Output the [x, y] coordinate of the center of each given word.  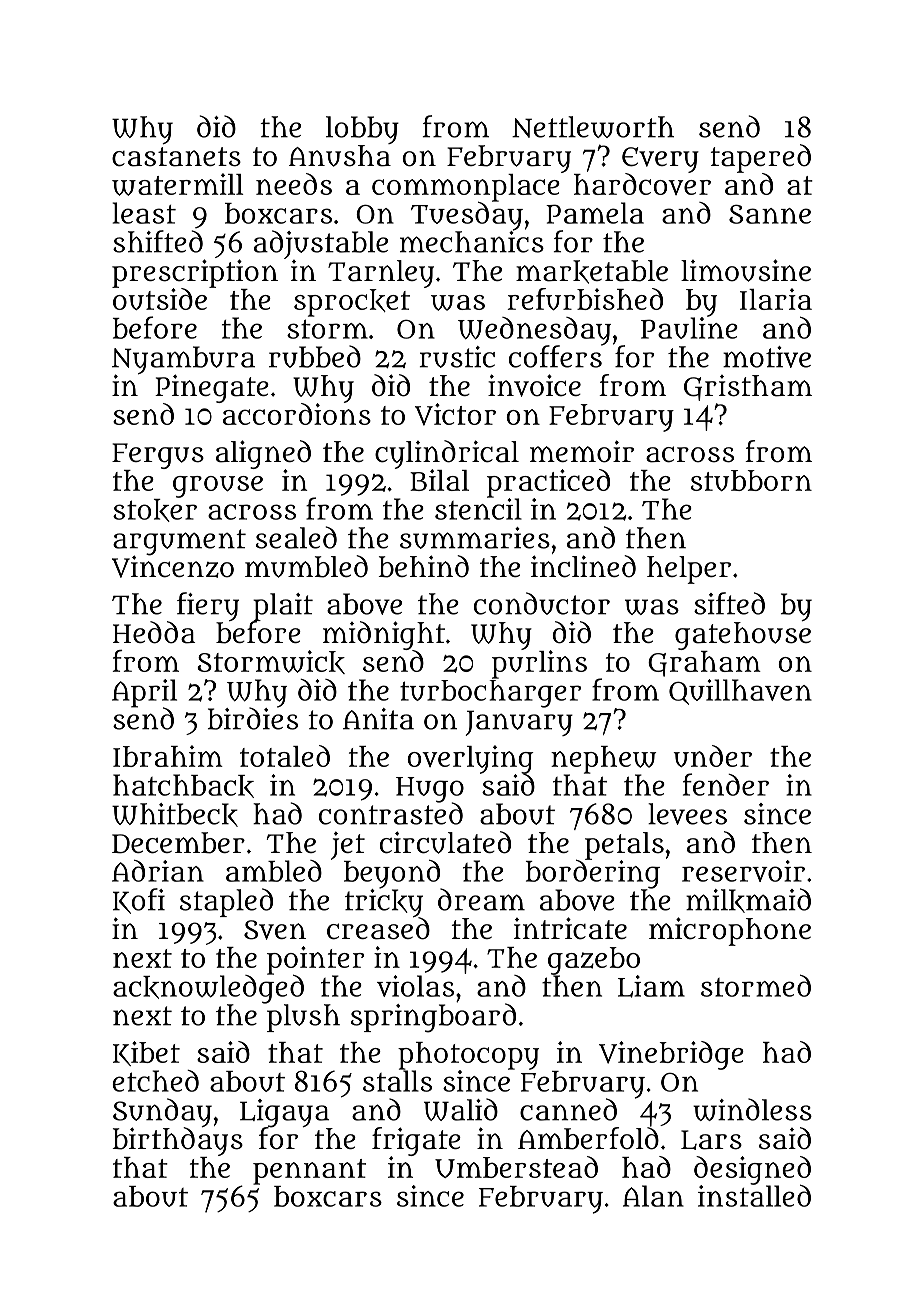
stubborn [751, 480]
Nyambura [183, 360]
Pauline [689, 328]
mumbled [306, 566]
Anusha [340, 156]
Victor [455, 414]
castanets [176, 157]
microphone [730, 931]
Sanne [770, 214]
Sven [275, 930]
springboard [433, 1018]
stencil [478, 509]
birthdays [177, 1141]
